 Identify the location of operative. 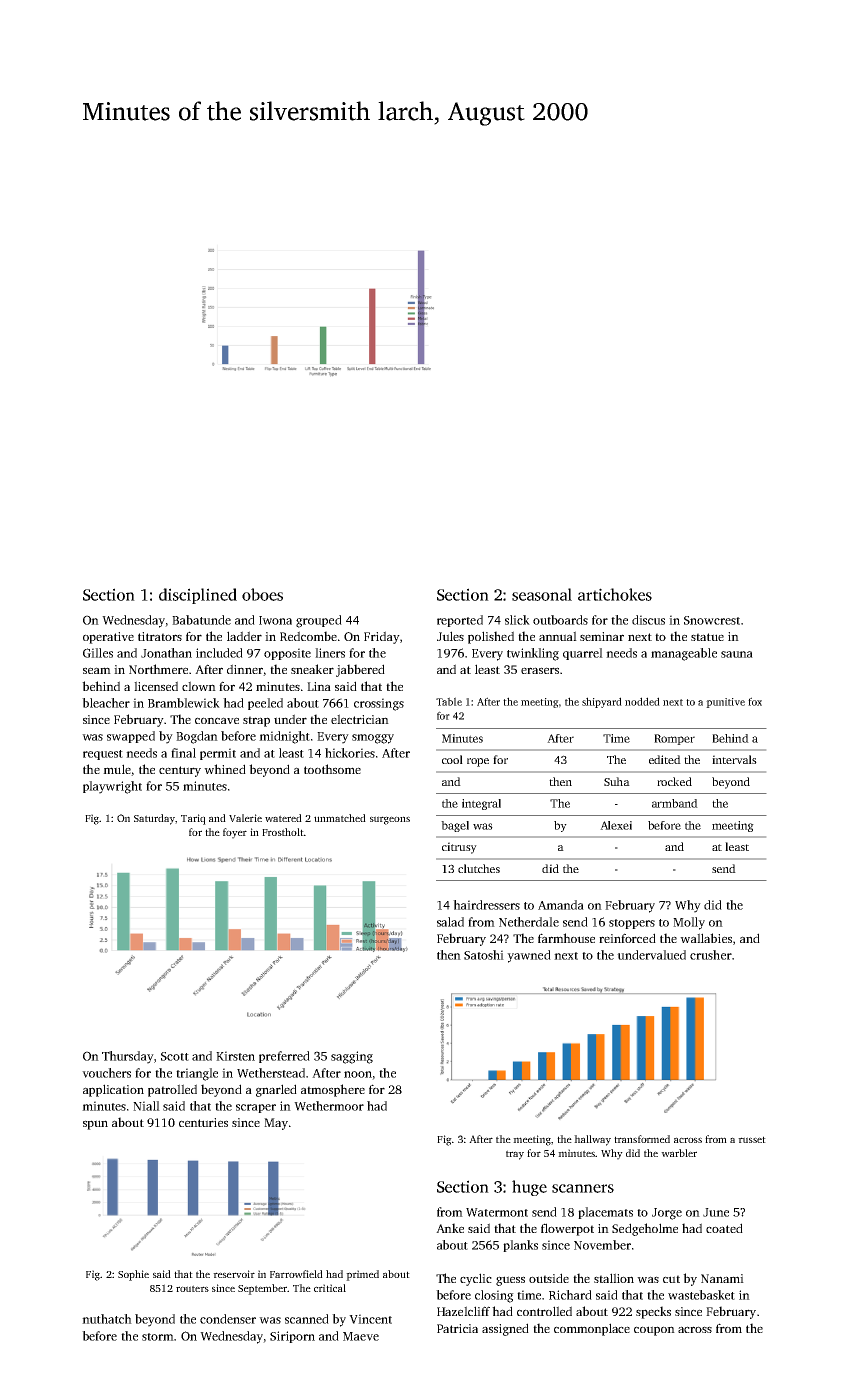
(108, 638).
